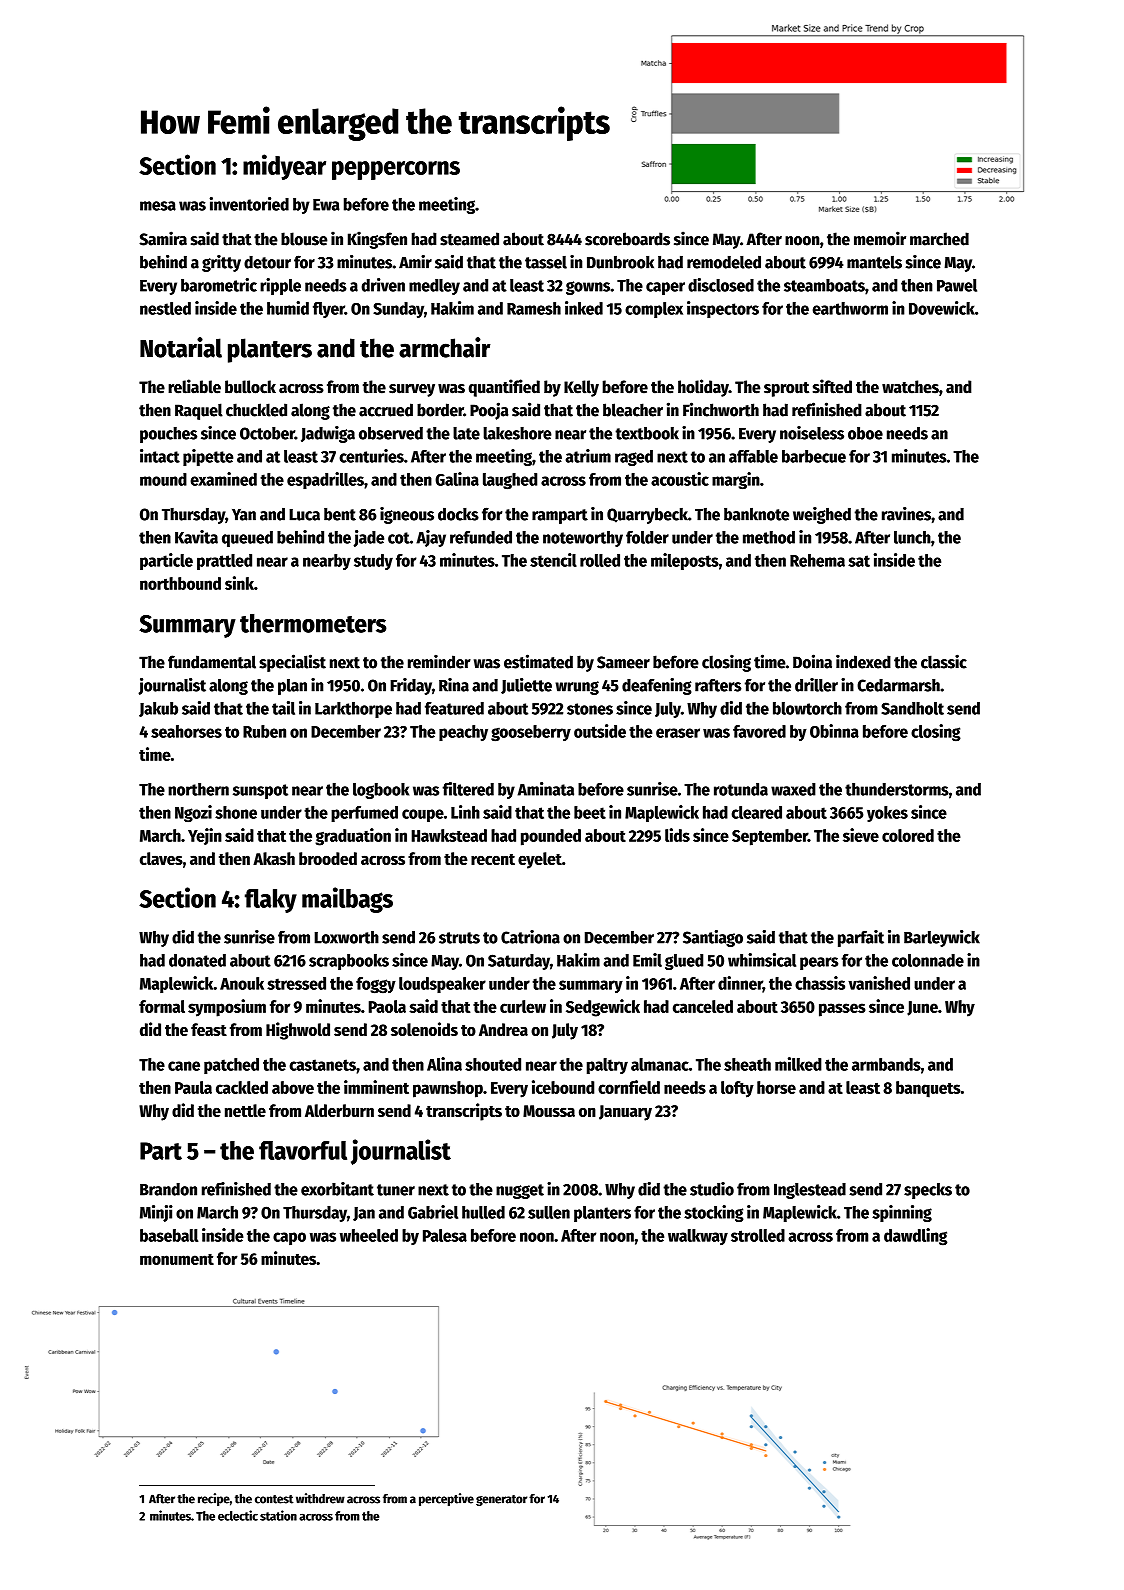 Image resolution: width=1124 pixels, height=1590 pixels. I want to click on Sandholt, so click(912, 708).
